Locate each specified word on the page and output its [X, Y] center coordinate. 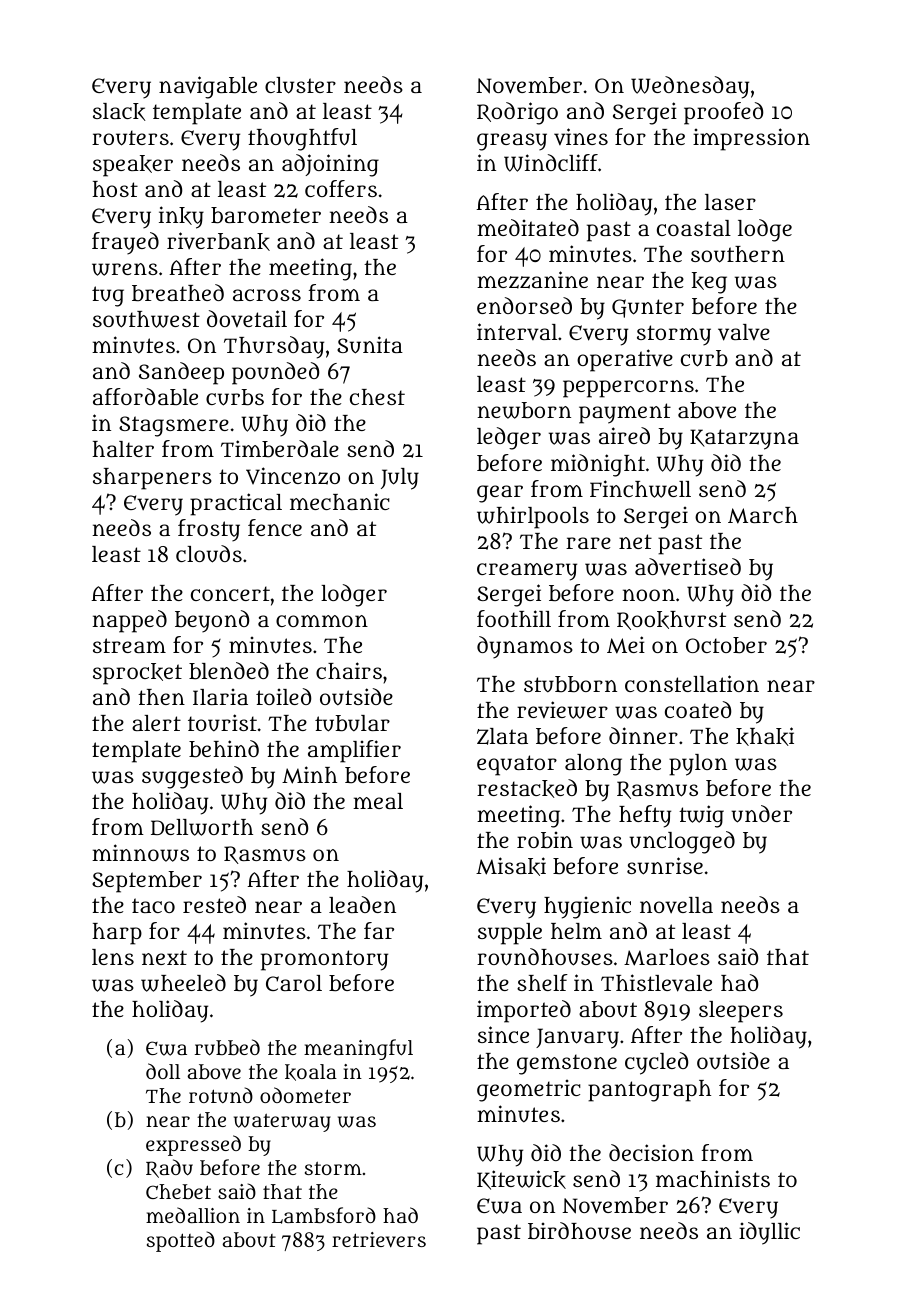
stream [129, 645]
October [726, 645]
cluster [300, 85]
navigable [208, 87]
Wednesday [690, 87]
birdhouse [579, 1231]
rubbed [227, 1047]
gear [500, 494]
